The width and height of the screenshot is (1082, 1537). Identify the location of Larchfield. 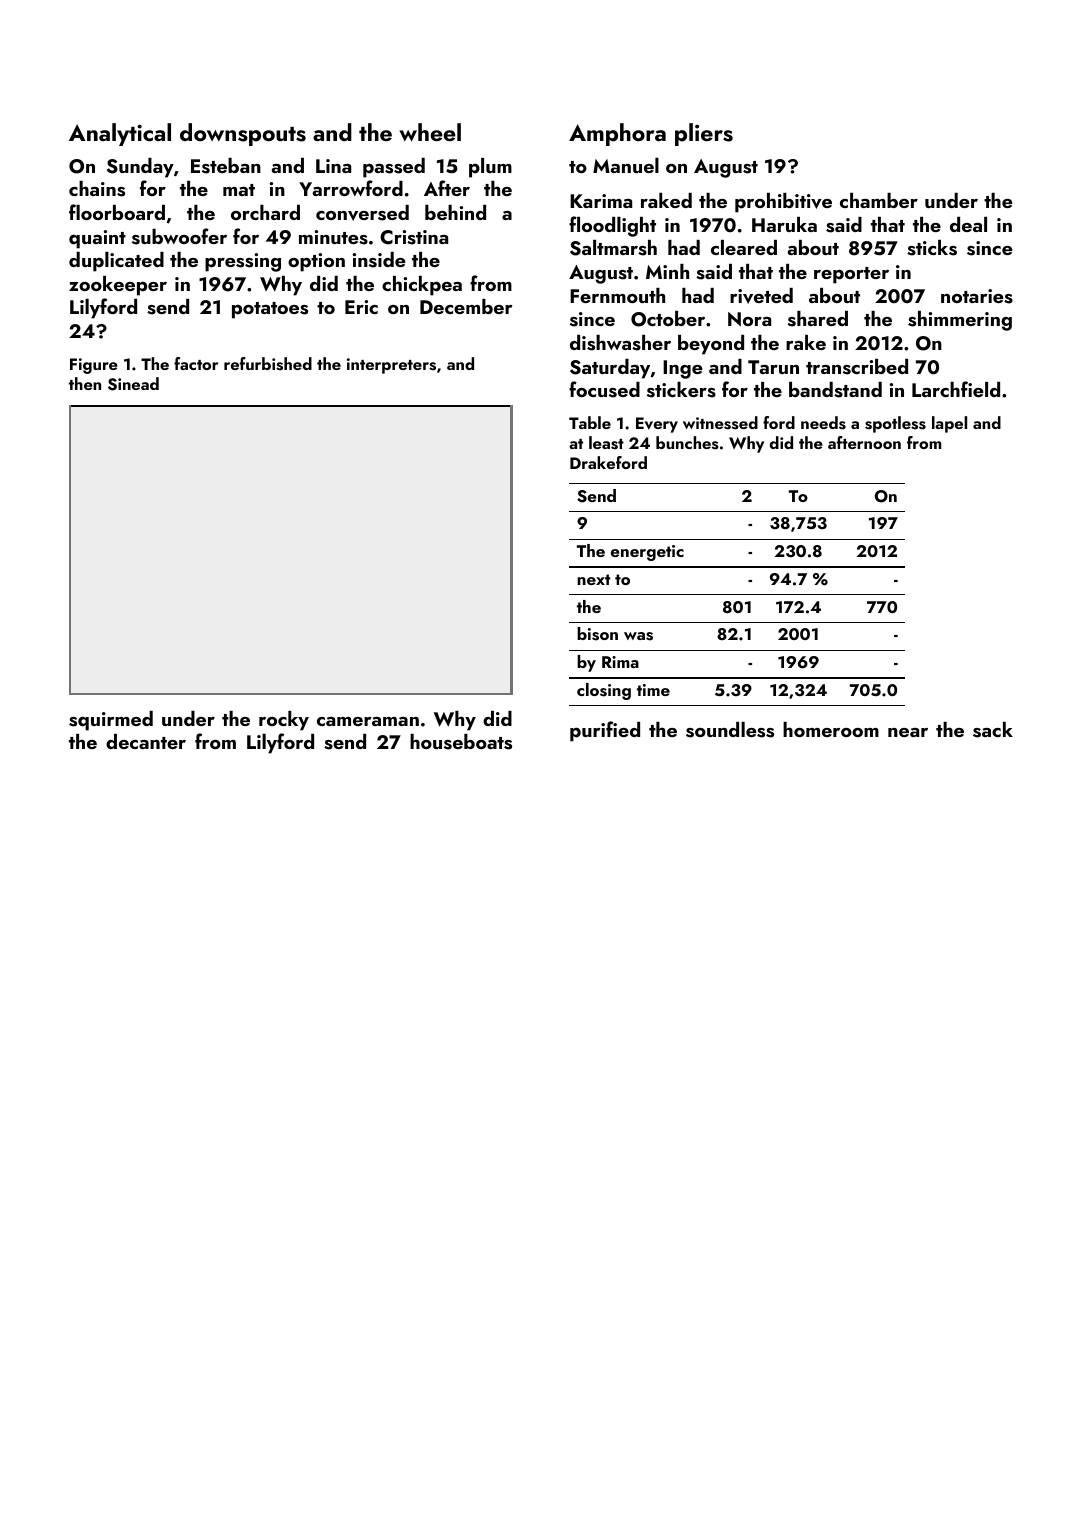
(956, 389).
